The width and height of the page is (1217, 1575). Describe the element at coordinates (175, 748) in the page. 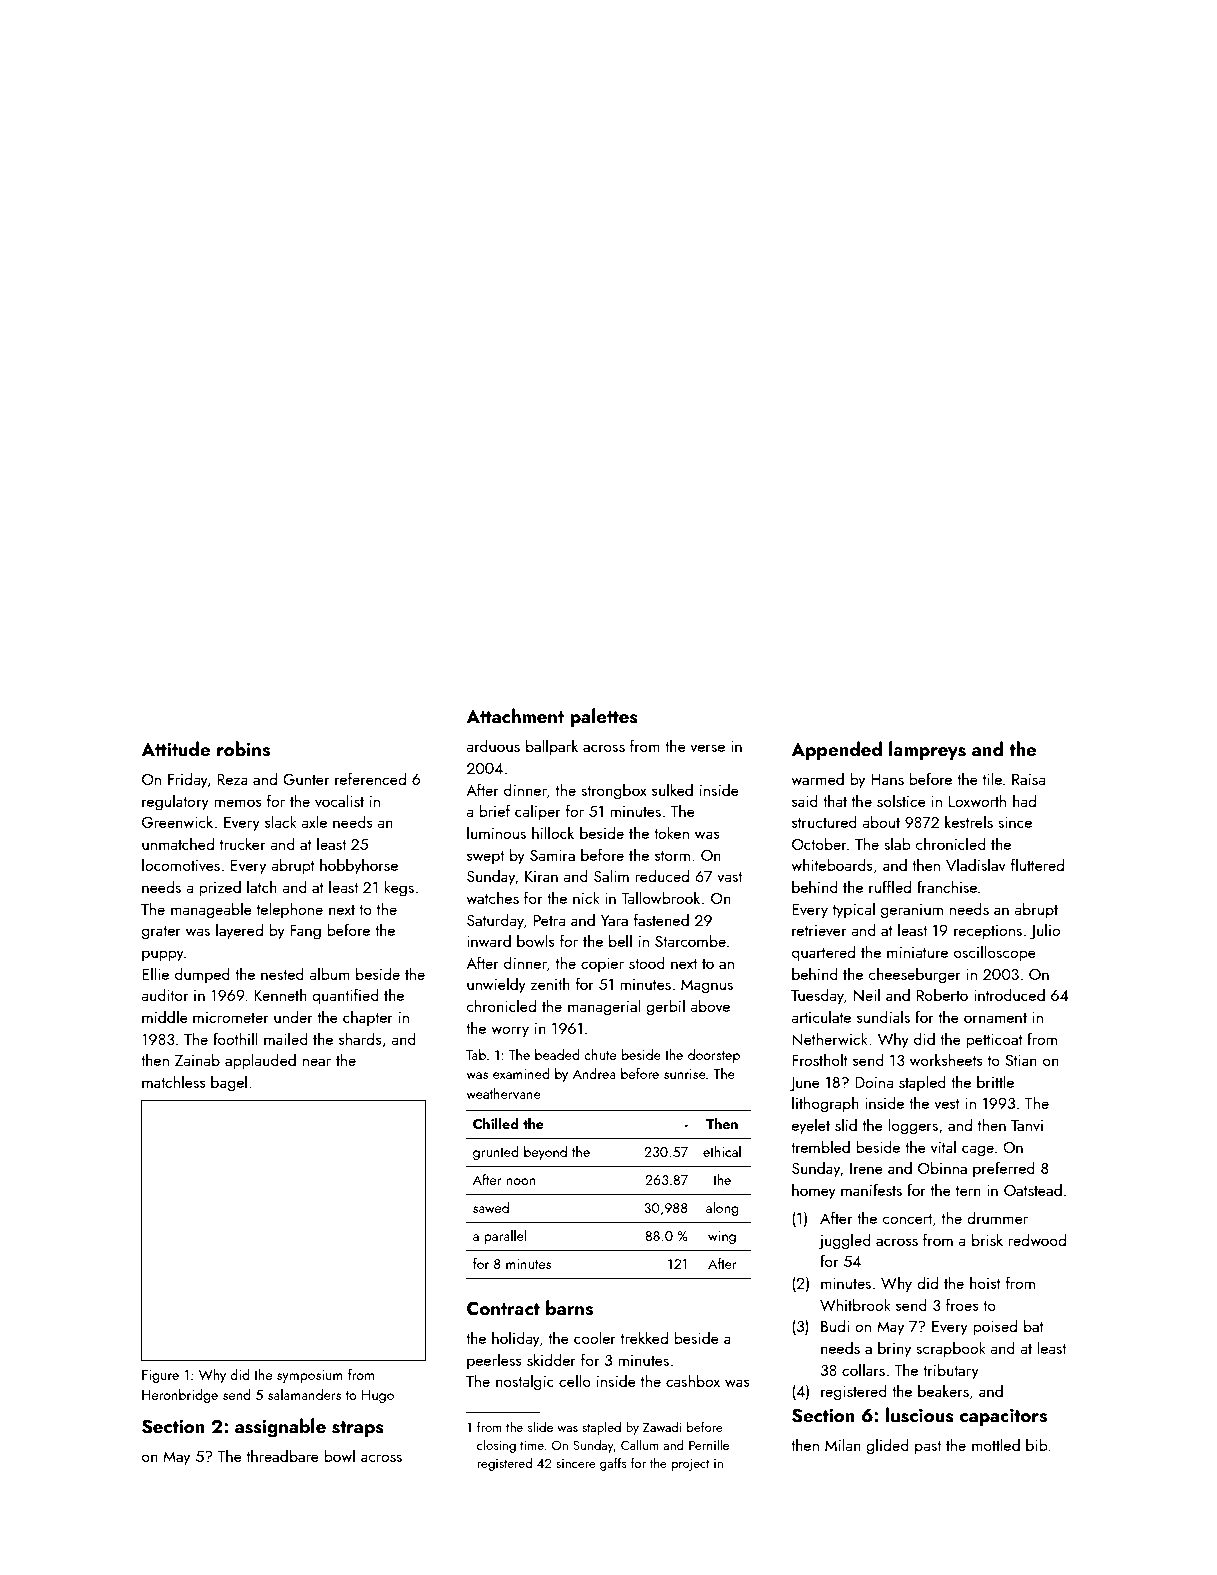

I see `Attitude` at that location.
